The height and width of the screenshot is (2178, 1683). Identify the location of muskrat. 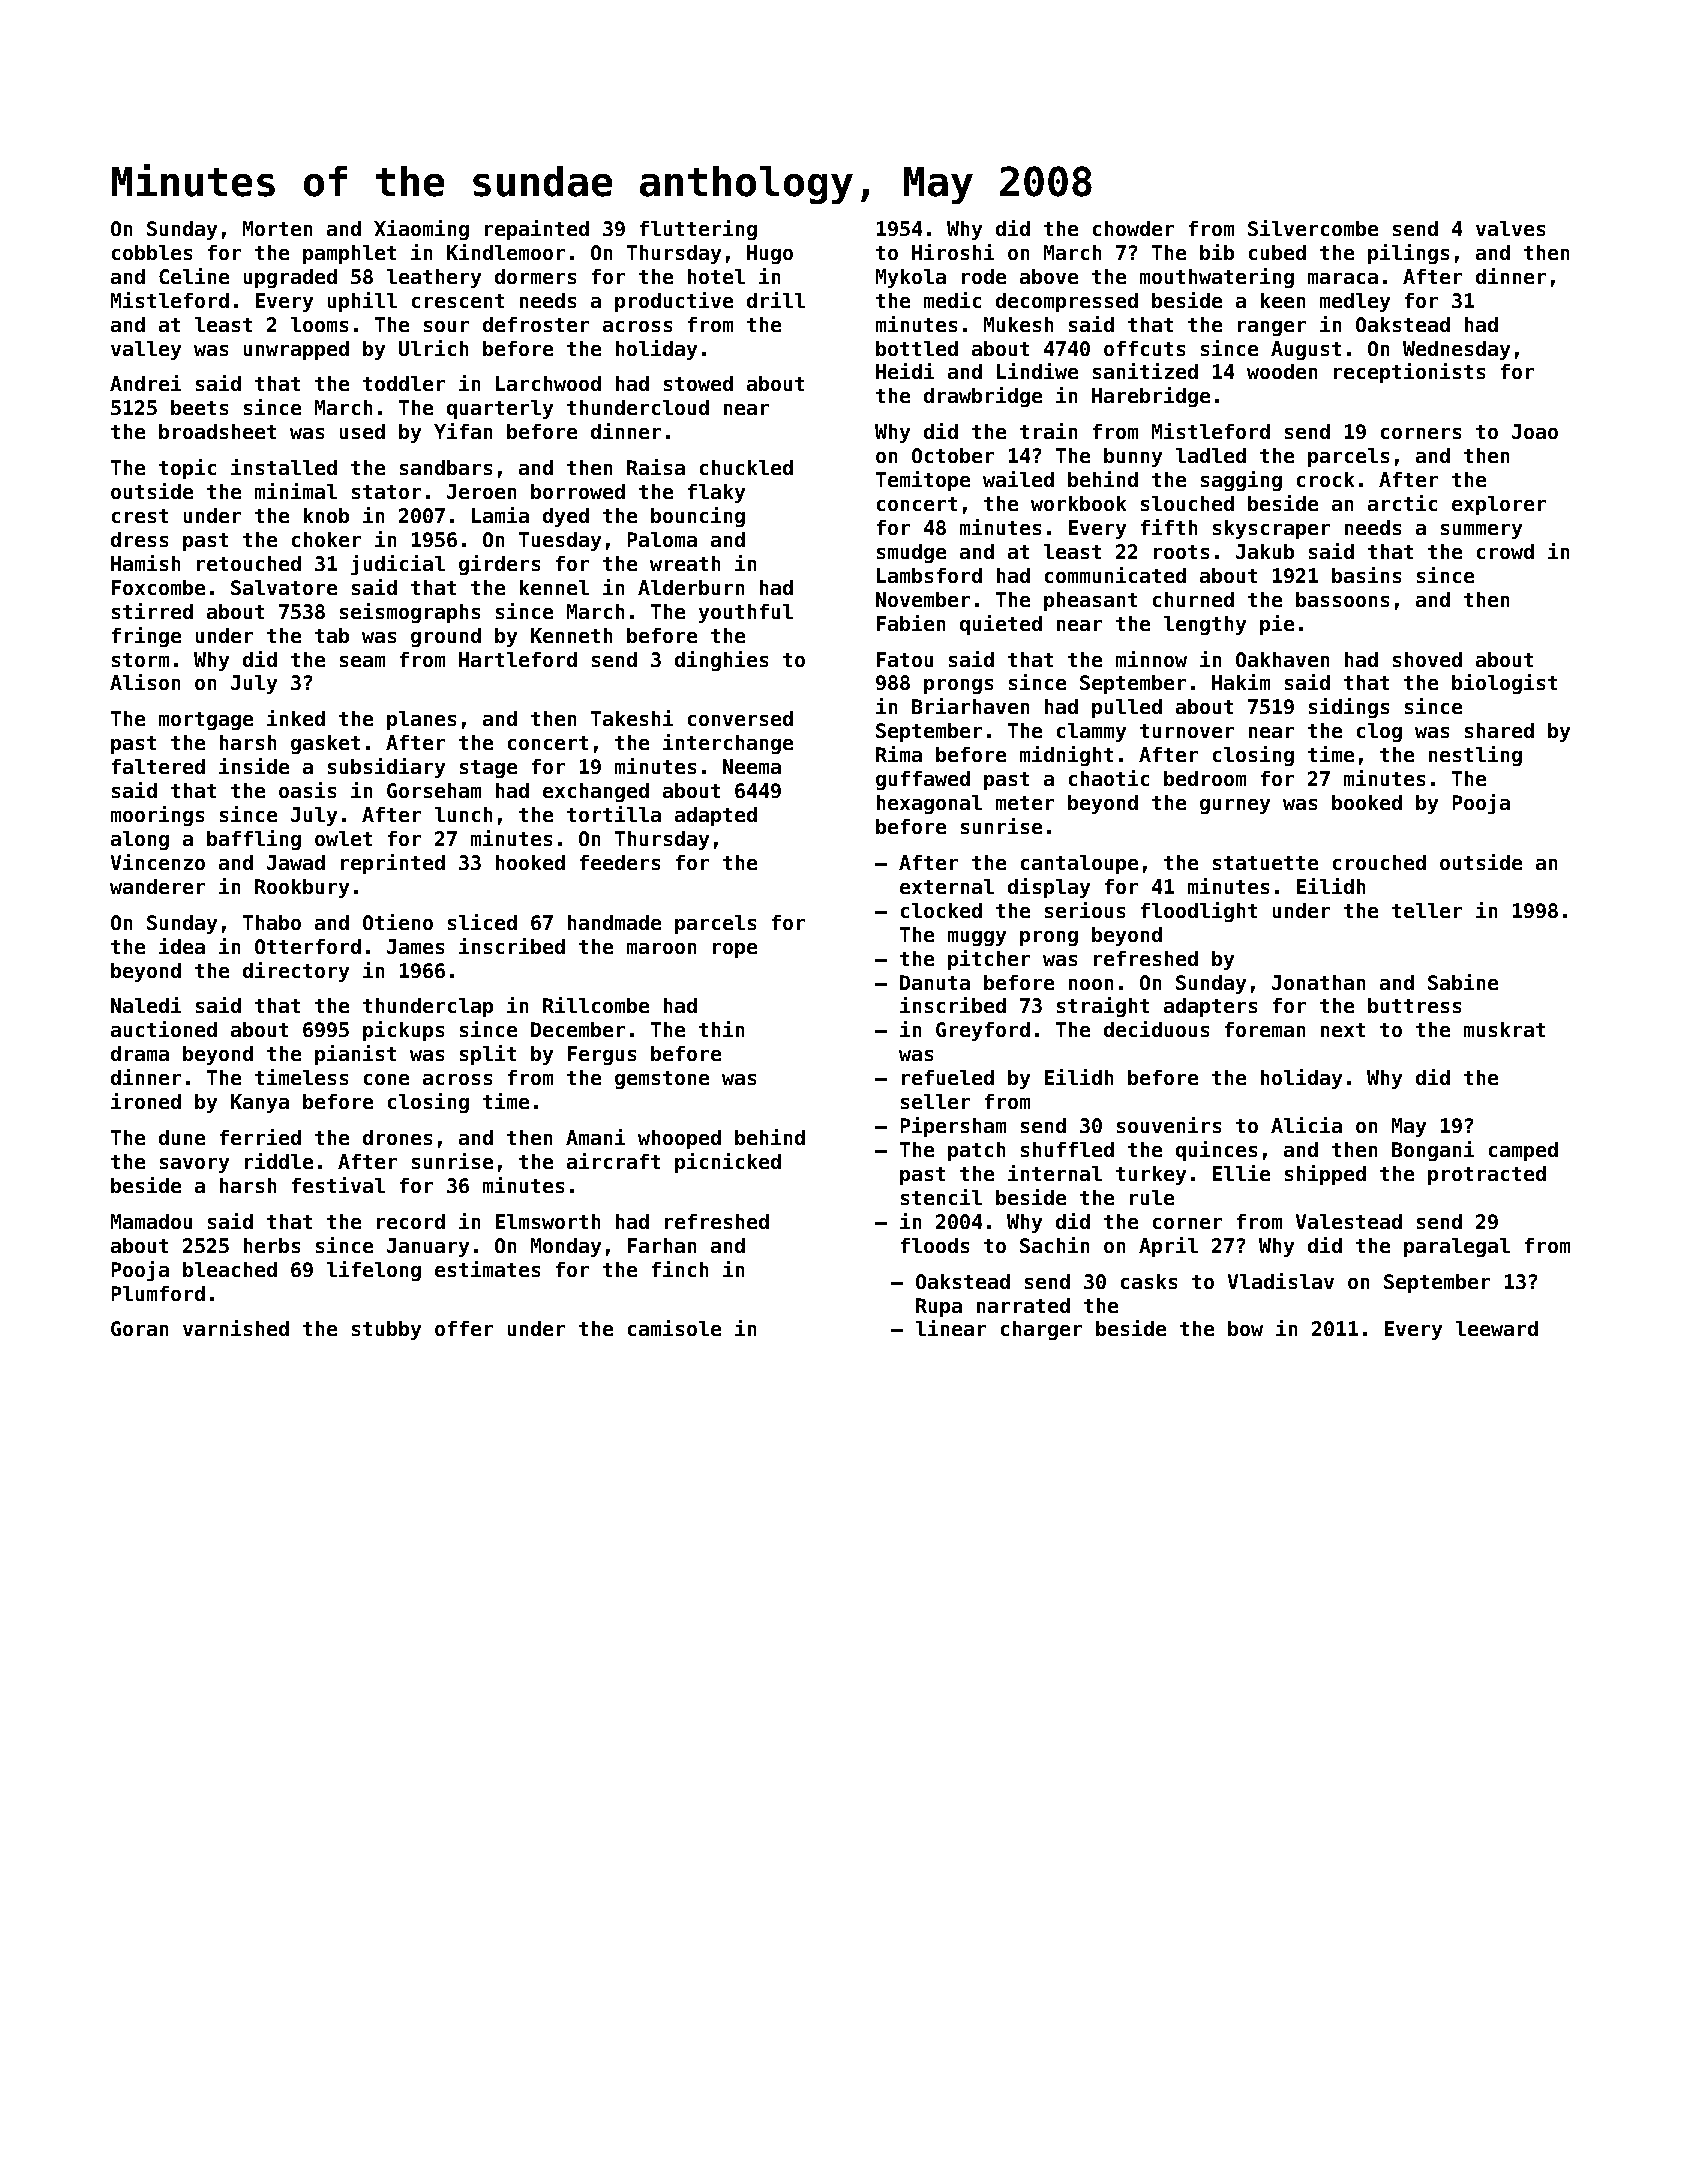
(1504, 1029).
